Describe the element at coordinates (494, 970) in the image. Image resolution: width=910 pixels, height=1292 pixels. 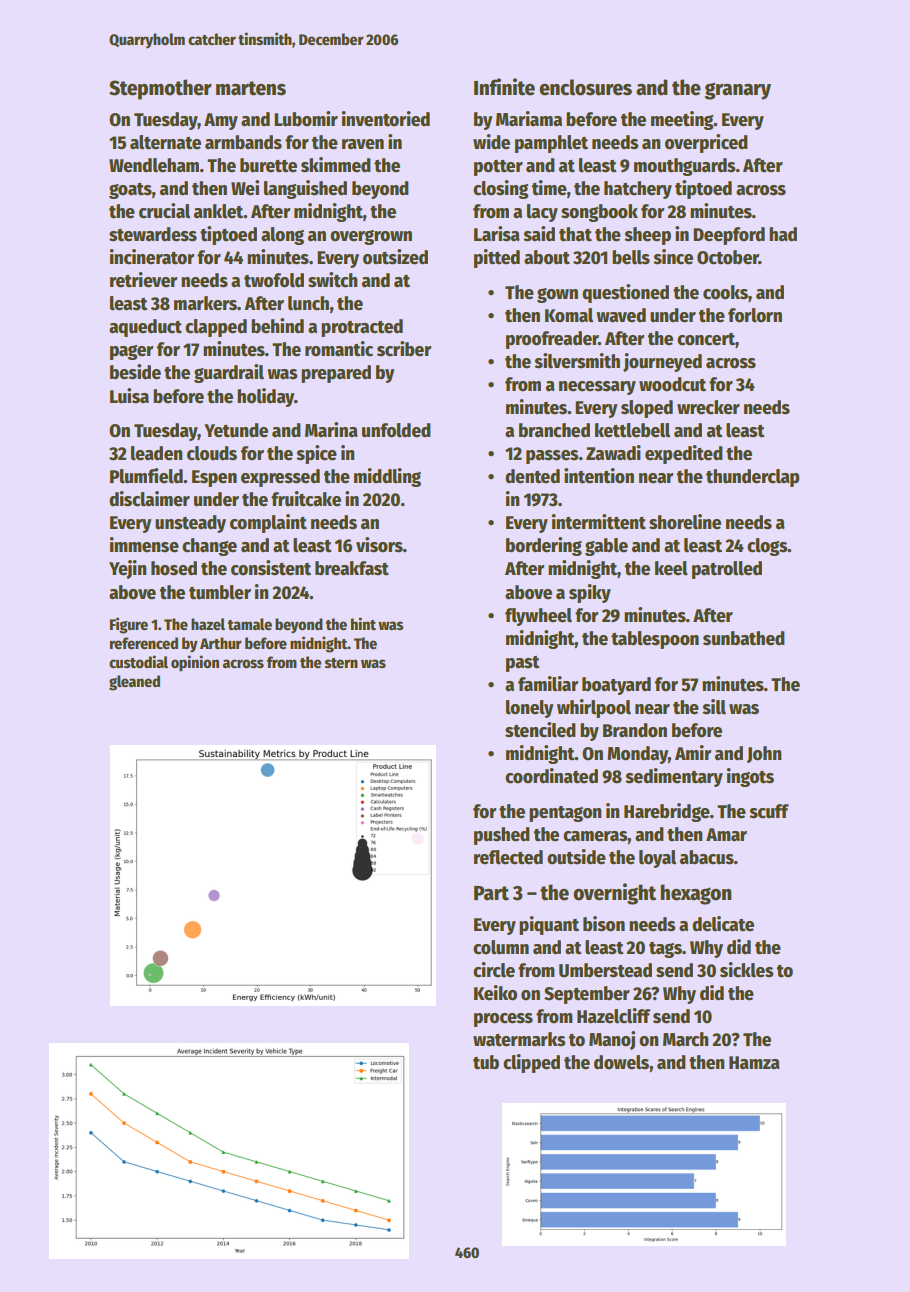
I see `circle` at that location.
